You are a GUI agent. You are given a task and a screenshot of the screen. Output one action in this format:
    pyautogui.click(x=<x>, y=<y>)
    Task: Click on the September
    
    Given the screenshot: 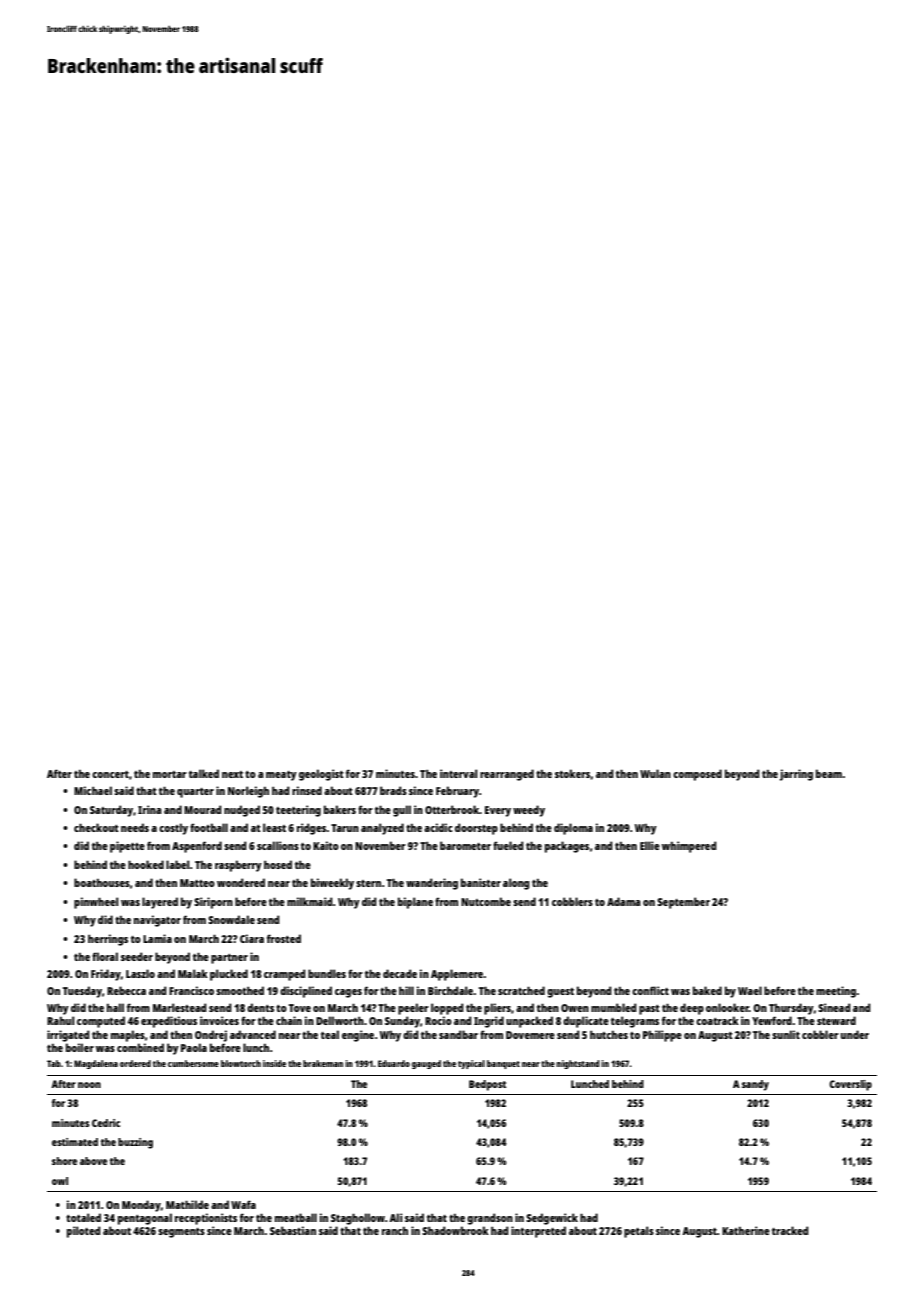 What is the action you would take?
    pyautogui.click(x=683, y=903)
